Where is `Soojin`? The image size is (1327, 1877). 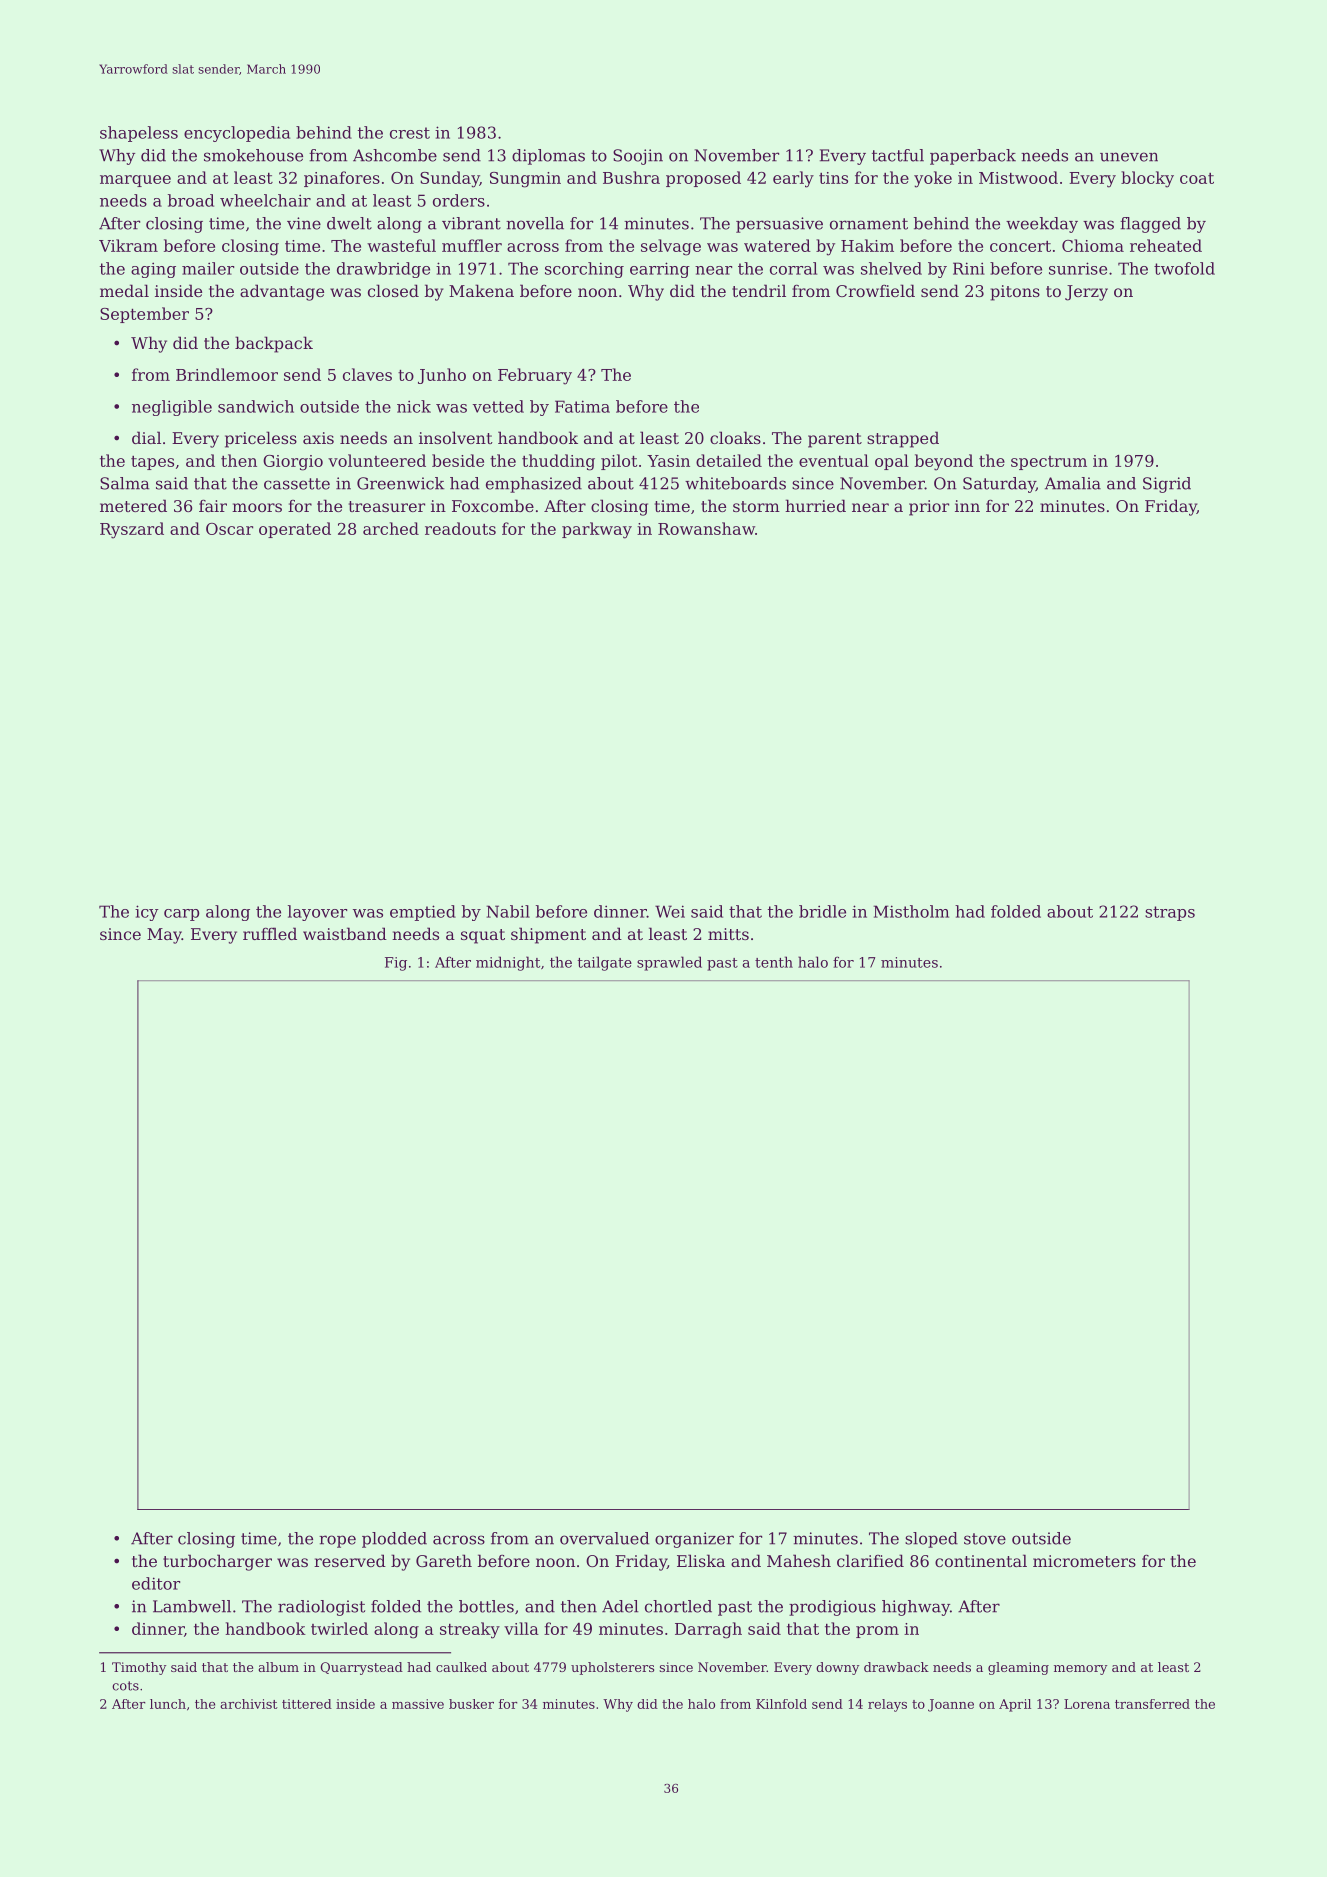
Soojin is located at coordinates (638, 157).
